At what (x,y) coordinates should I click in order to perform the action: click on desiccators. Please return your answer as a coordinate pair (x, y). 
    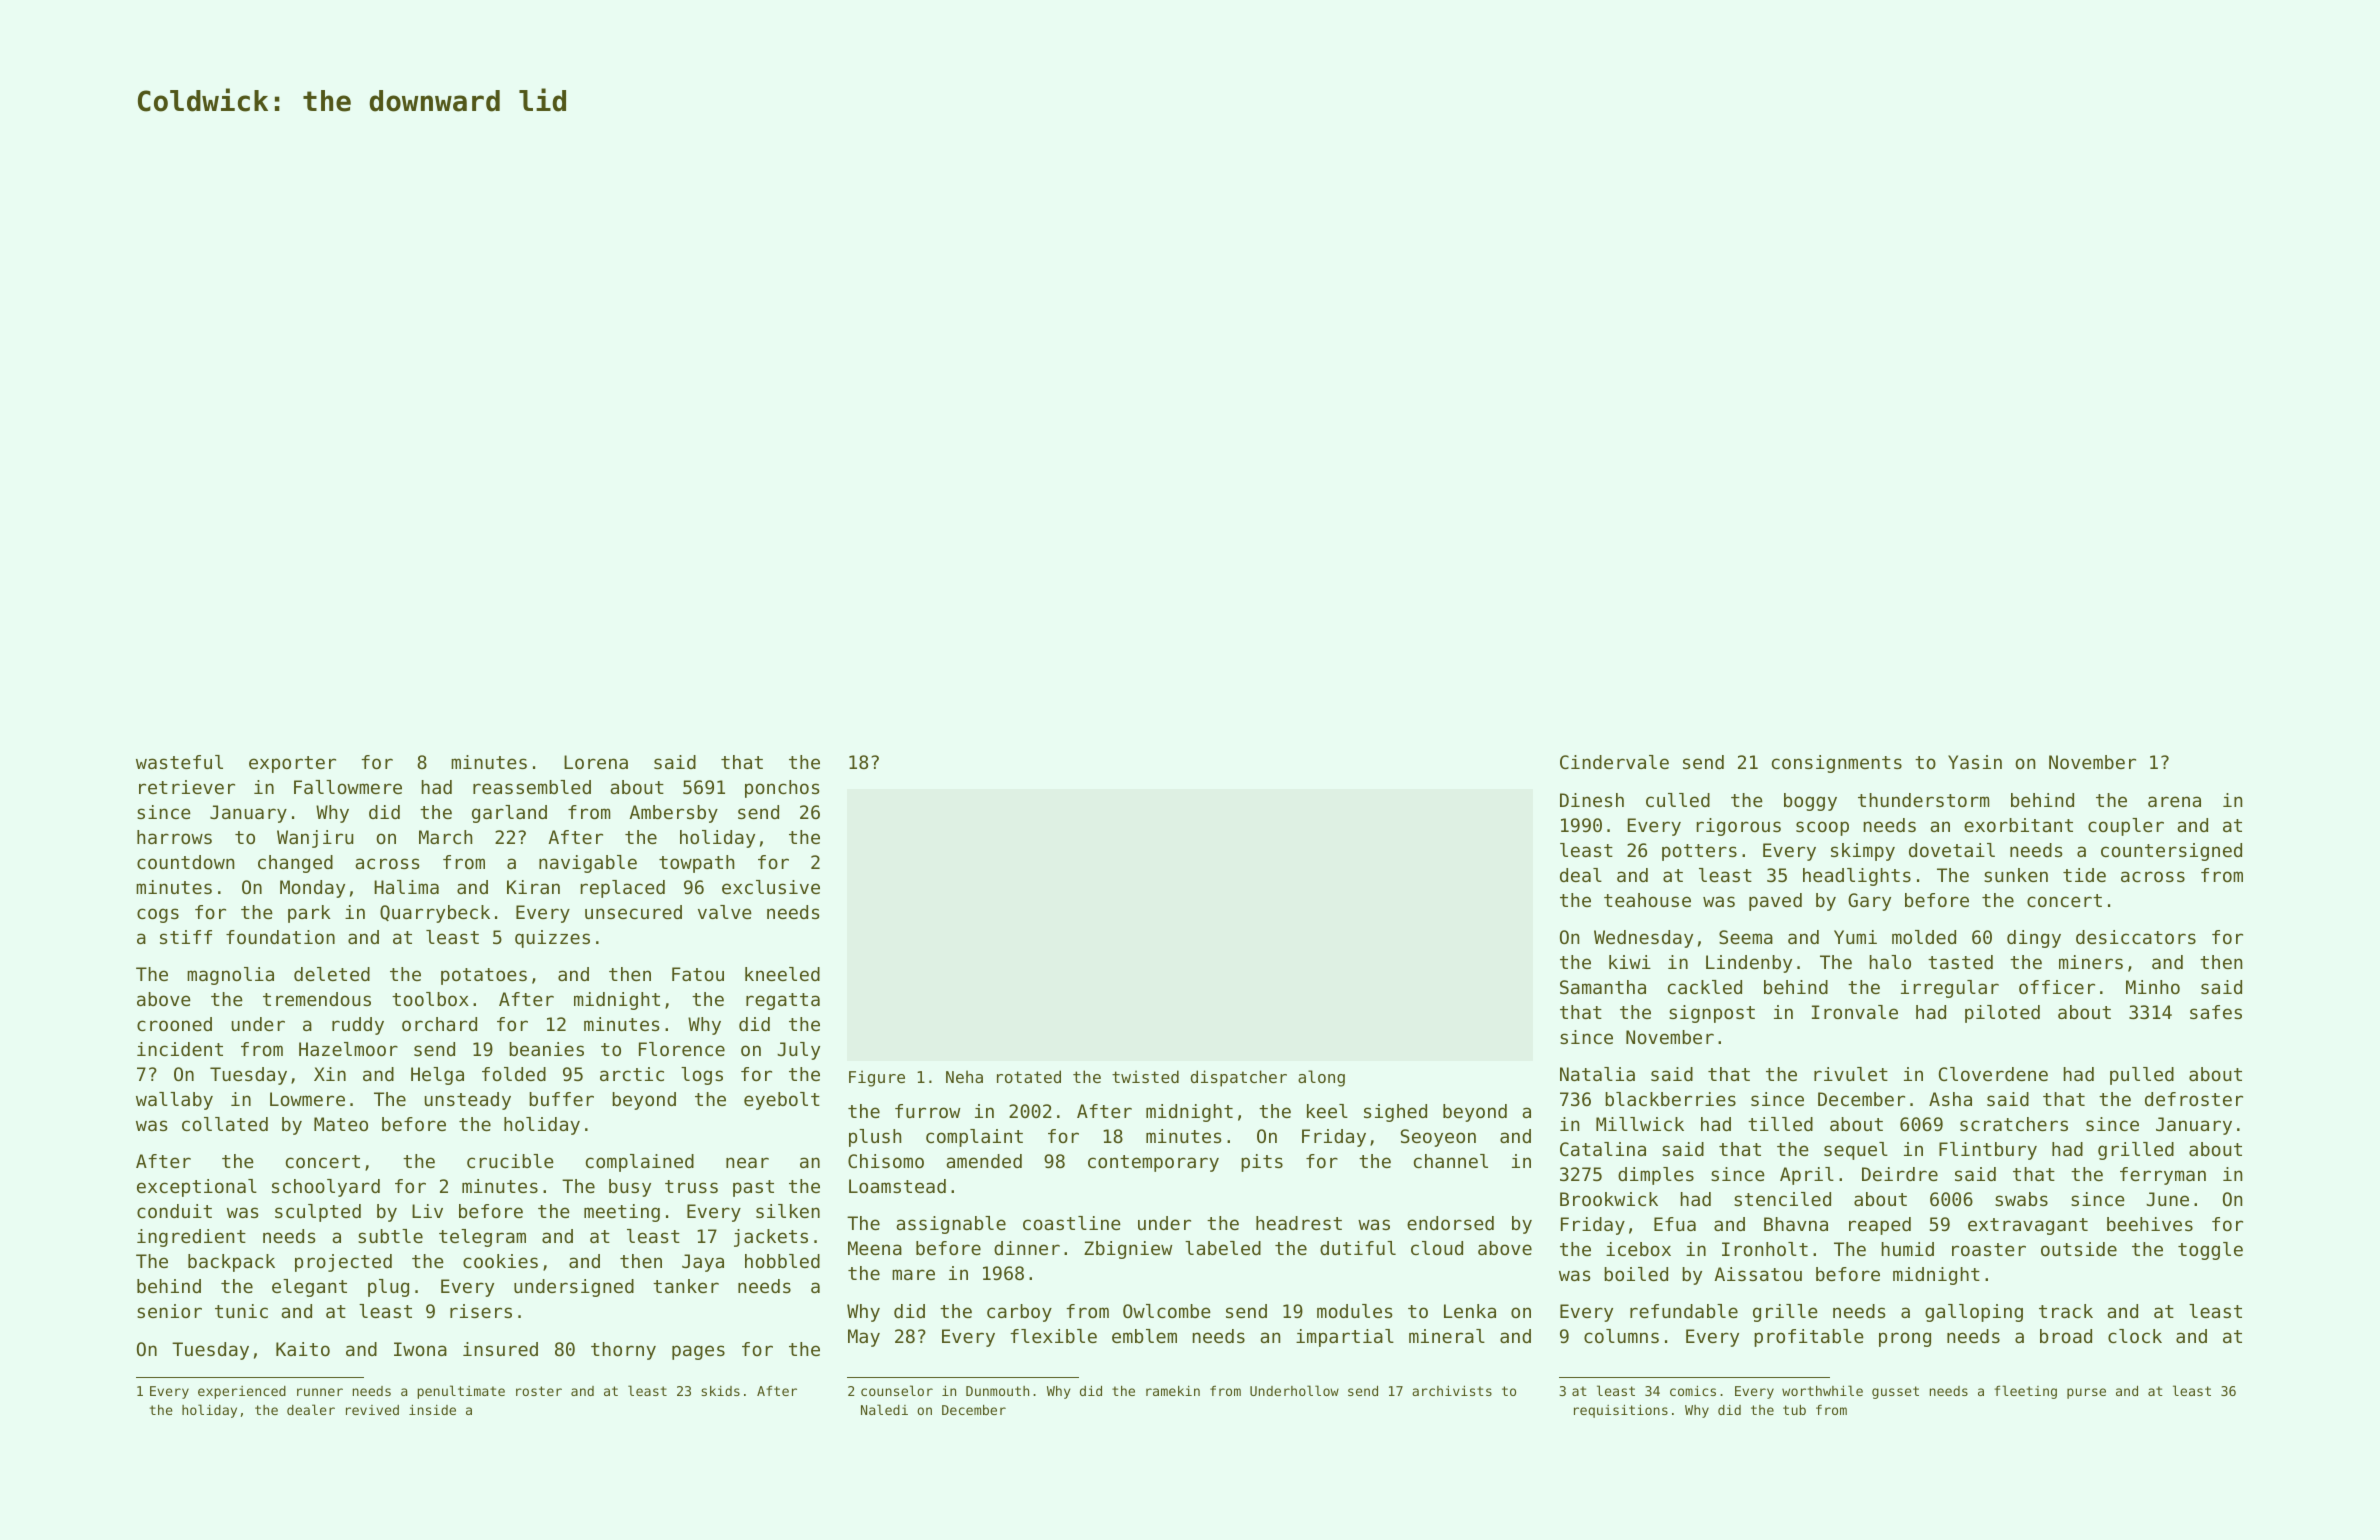
    Looking at the image, I should click on (2136, 937).
